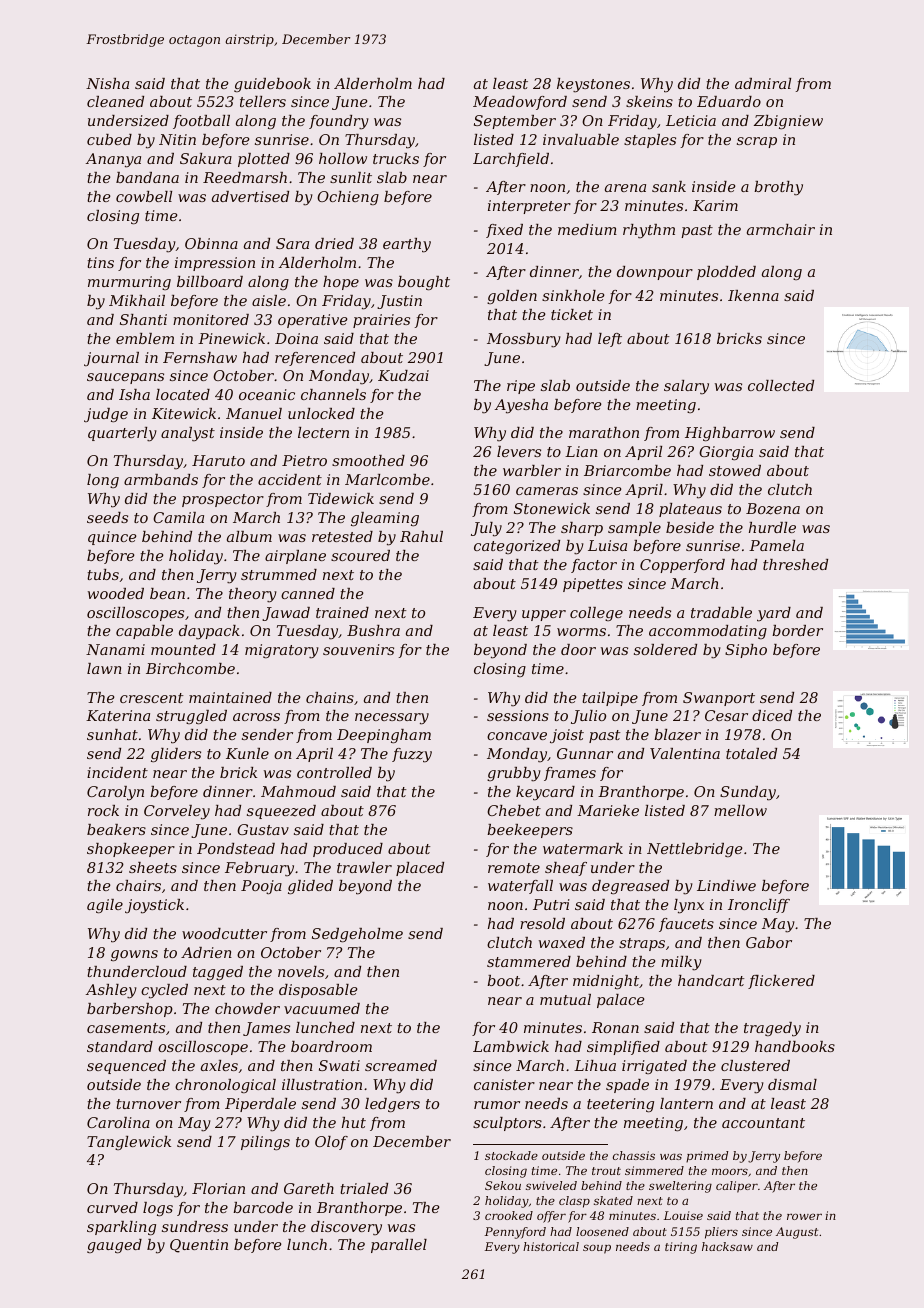 The width and height of the screenshot is (924, 1308). What do you see at coordinates (566, 869) in the screenshot?
I see `sheaf` at bounding box center [566, 869].
